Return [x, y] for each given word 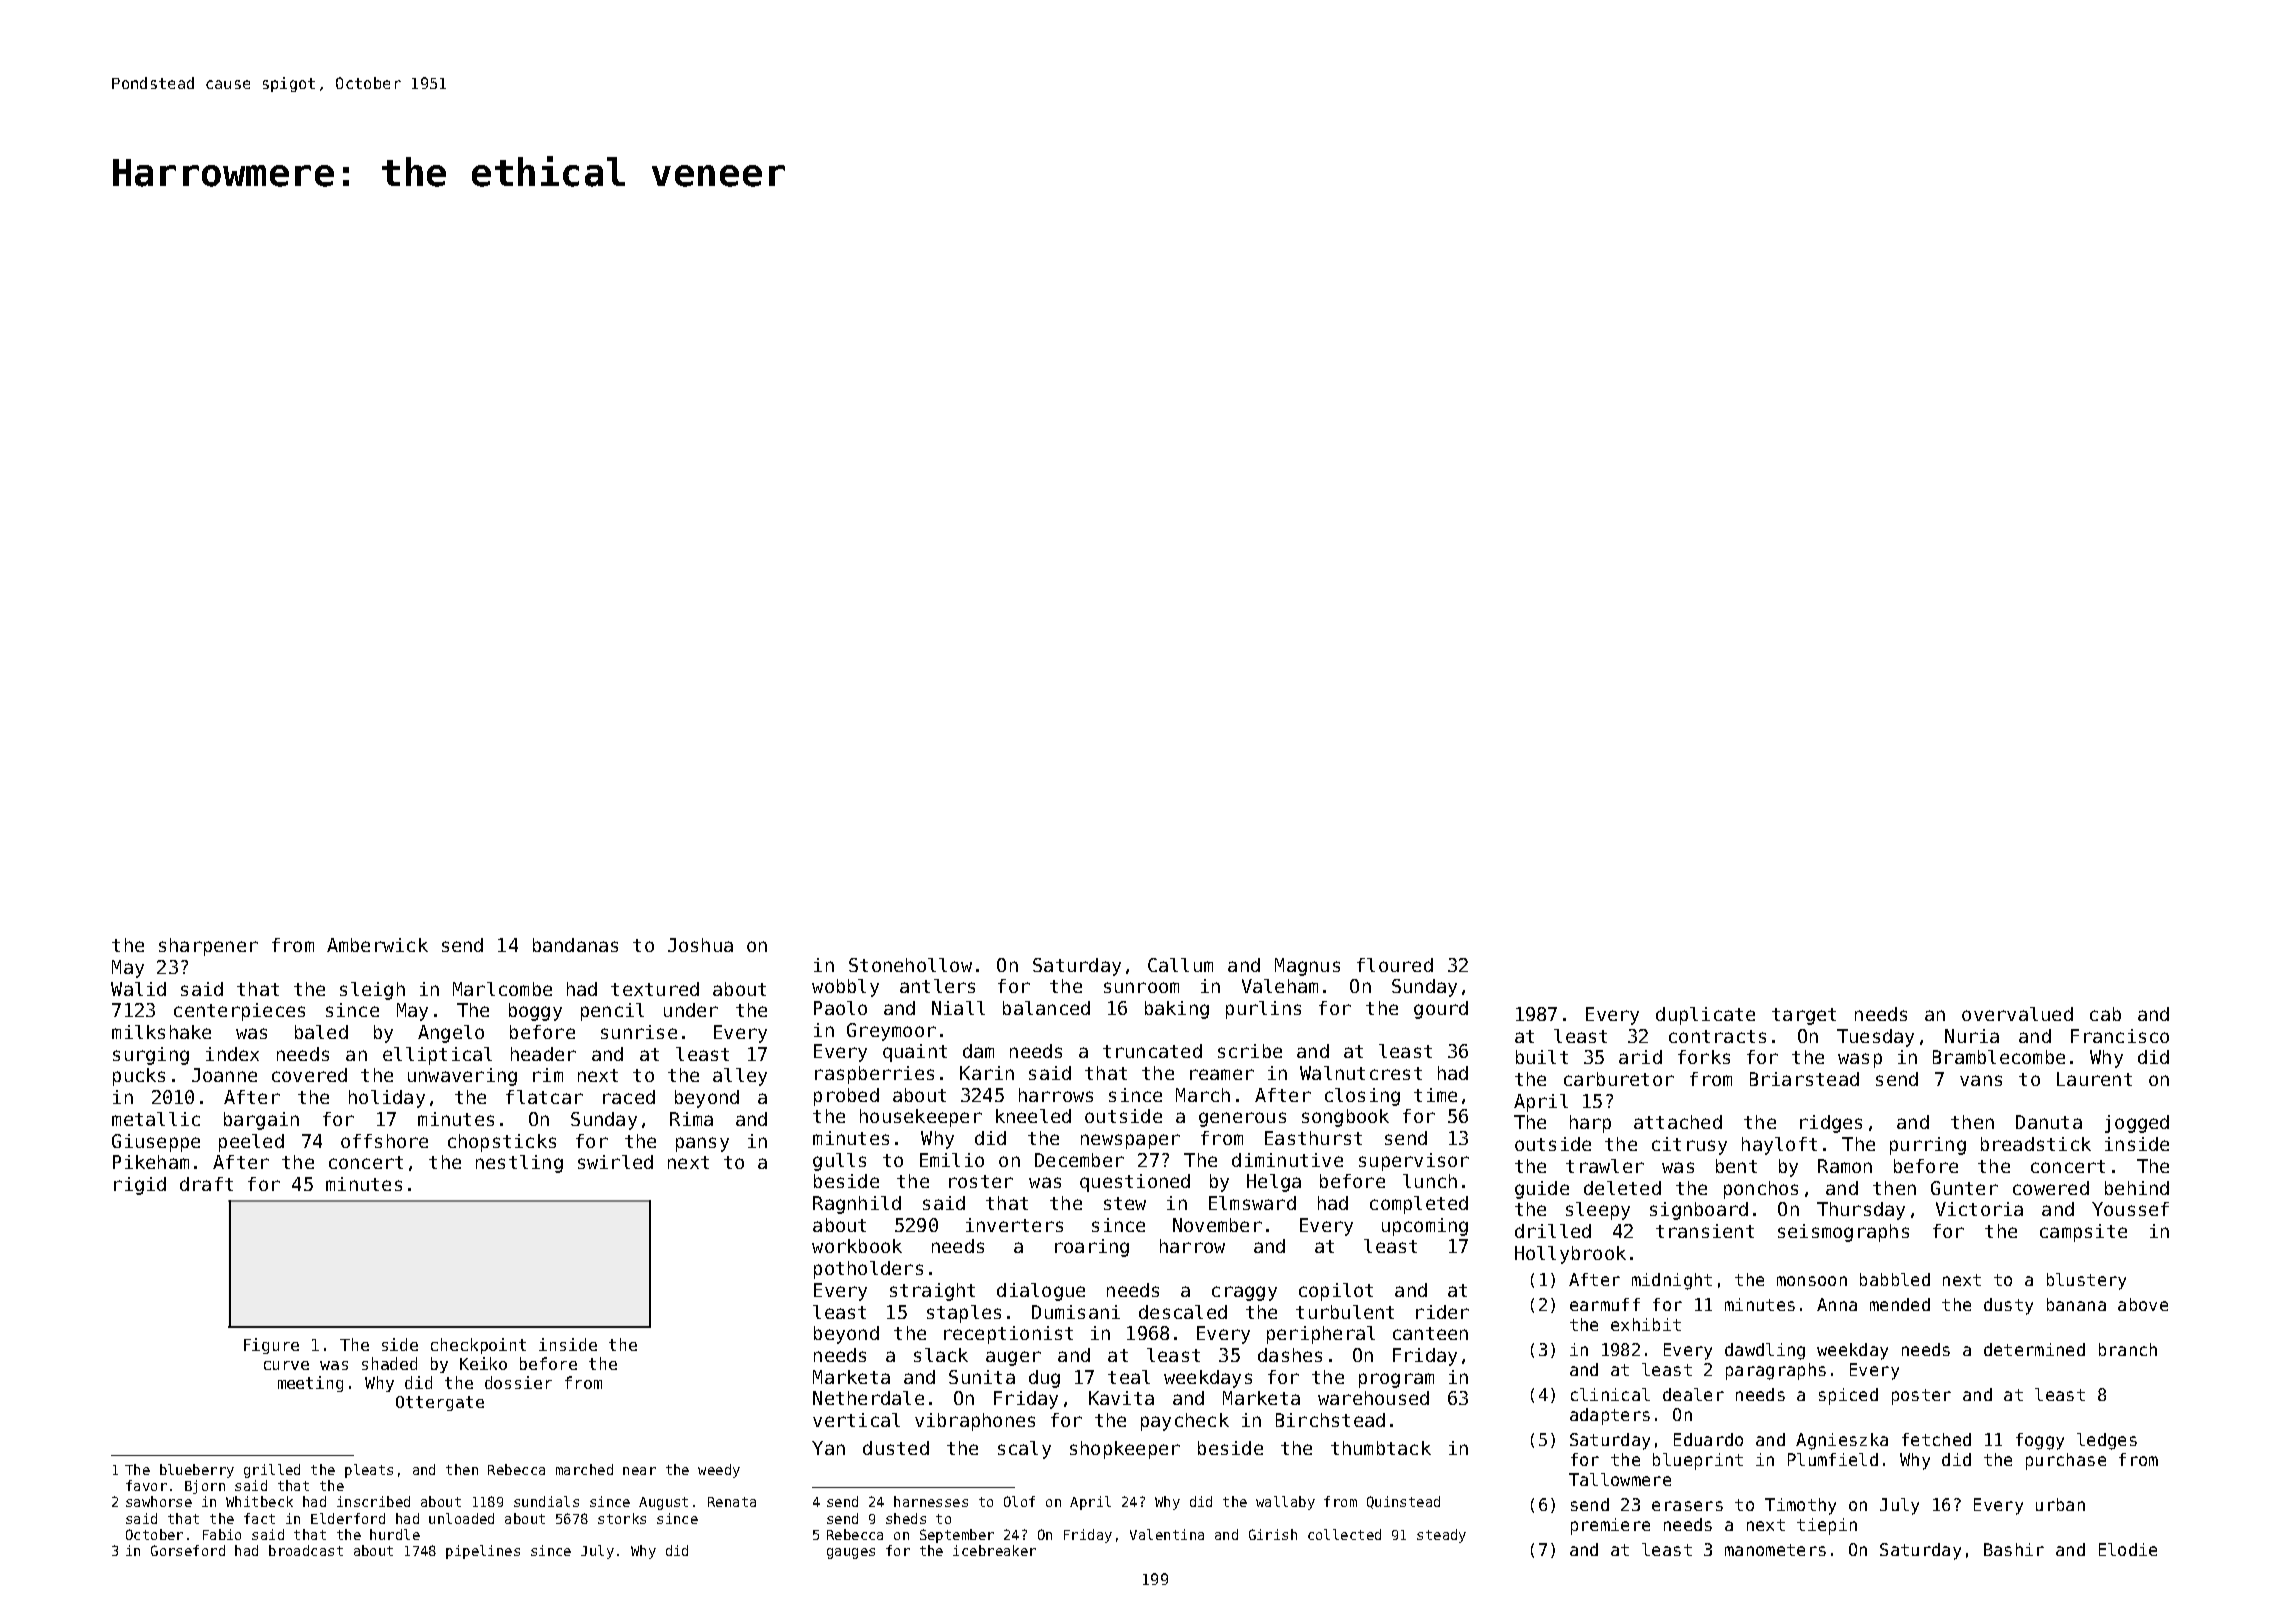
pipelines [483, 1552]
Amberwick [377, 945]
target [1804, 1016]
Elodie [2128, 1549]
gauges [851, 1553]
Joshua [700, 945]
